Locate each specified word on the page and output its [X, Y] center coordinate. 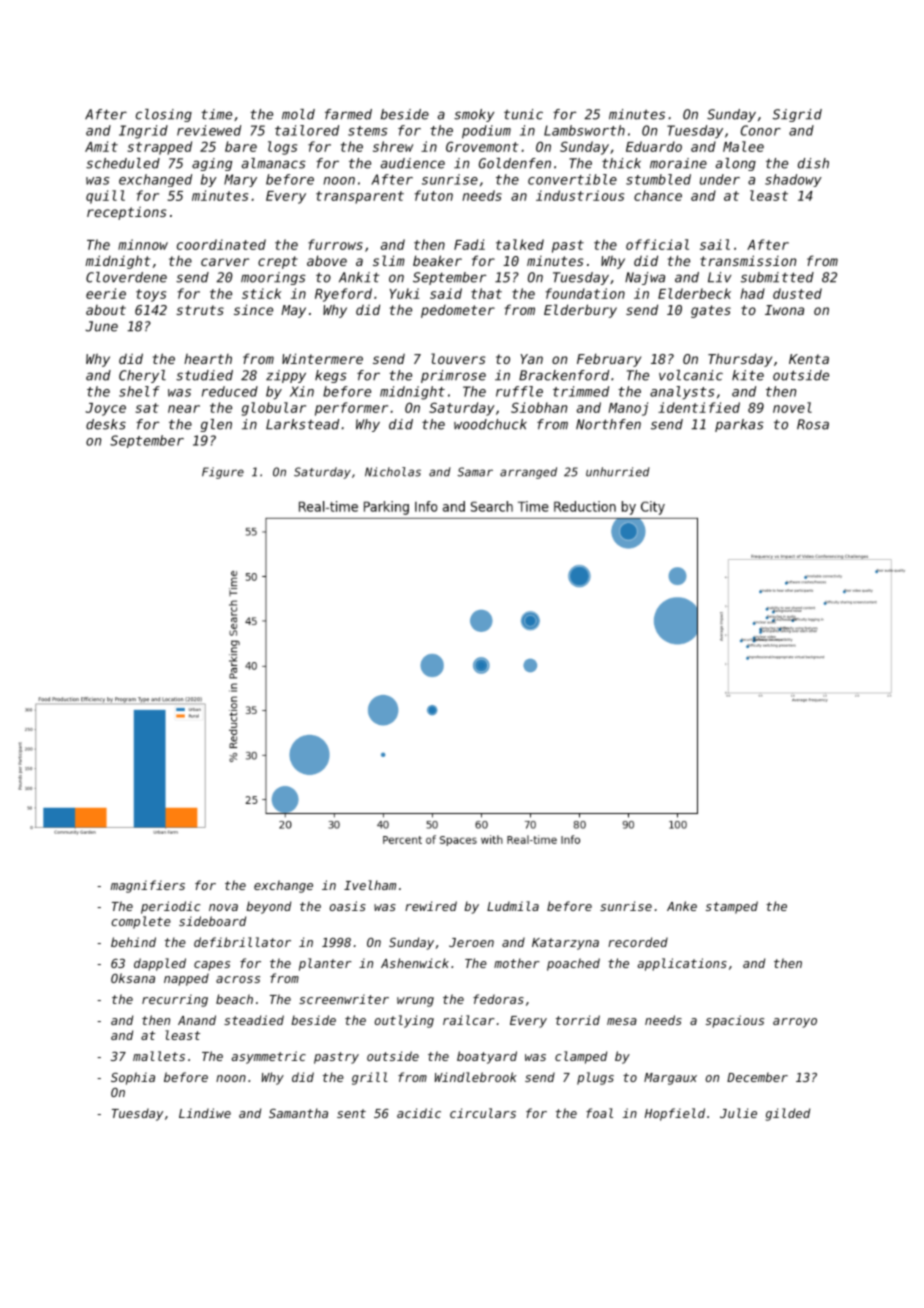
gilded [788, 1114]
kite [748, 375]
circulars [483, 1113]
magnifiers [148, 886]
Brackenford [564, 375]
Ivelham [370, 885]
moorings [273, 278]
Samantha [298, 1113]
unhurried [618, 472]
